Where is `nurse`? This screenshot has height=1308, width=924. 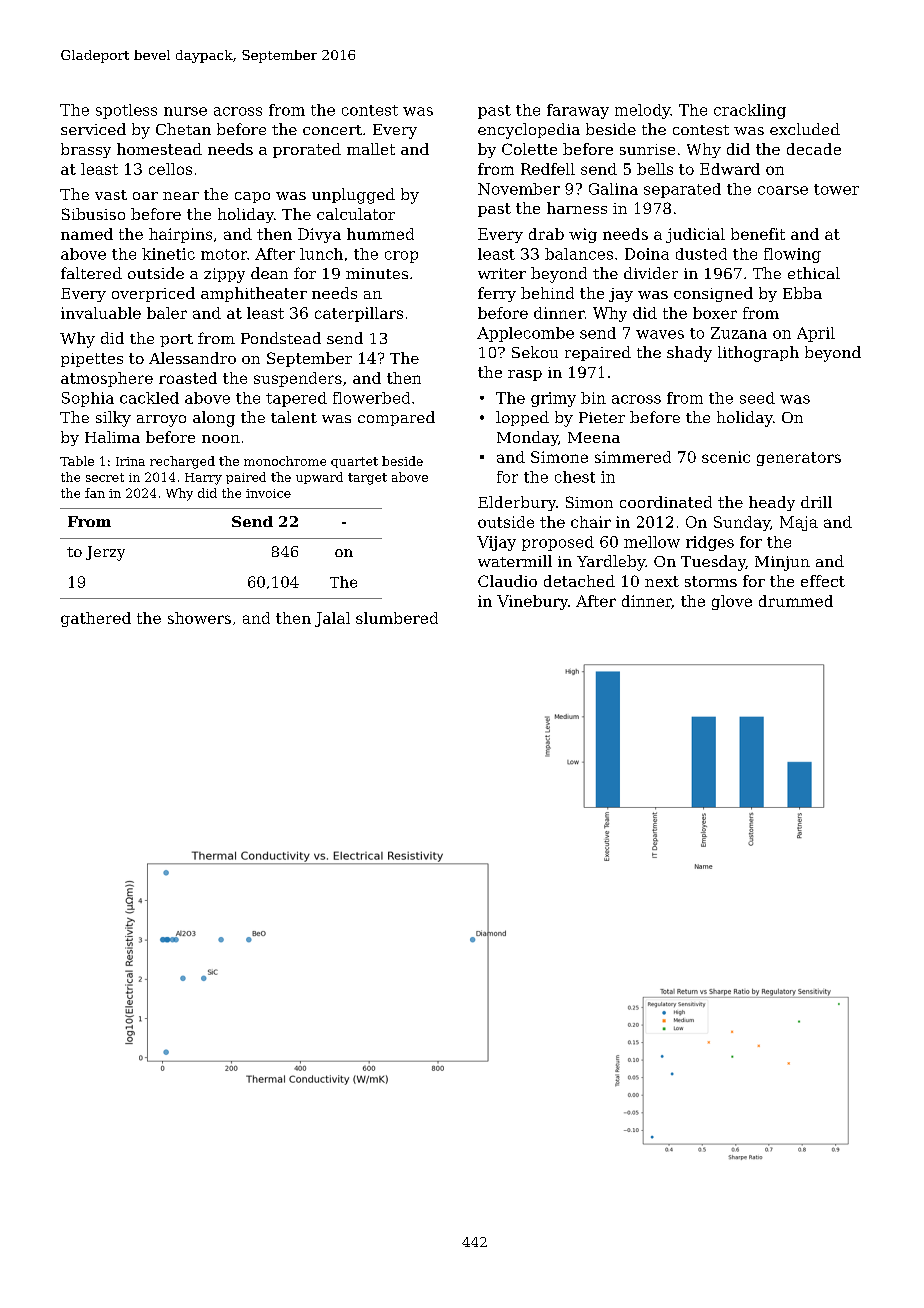 nurse is located at coordinates (185, 111).
